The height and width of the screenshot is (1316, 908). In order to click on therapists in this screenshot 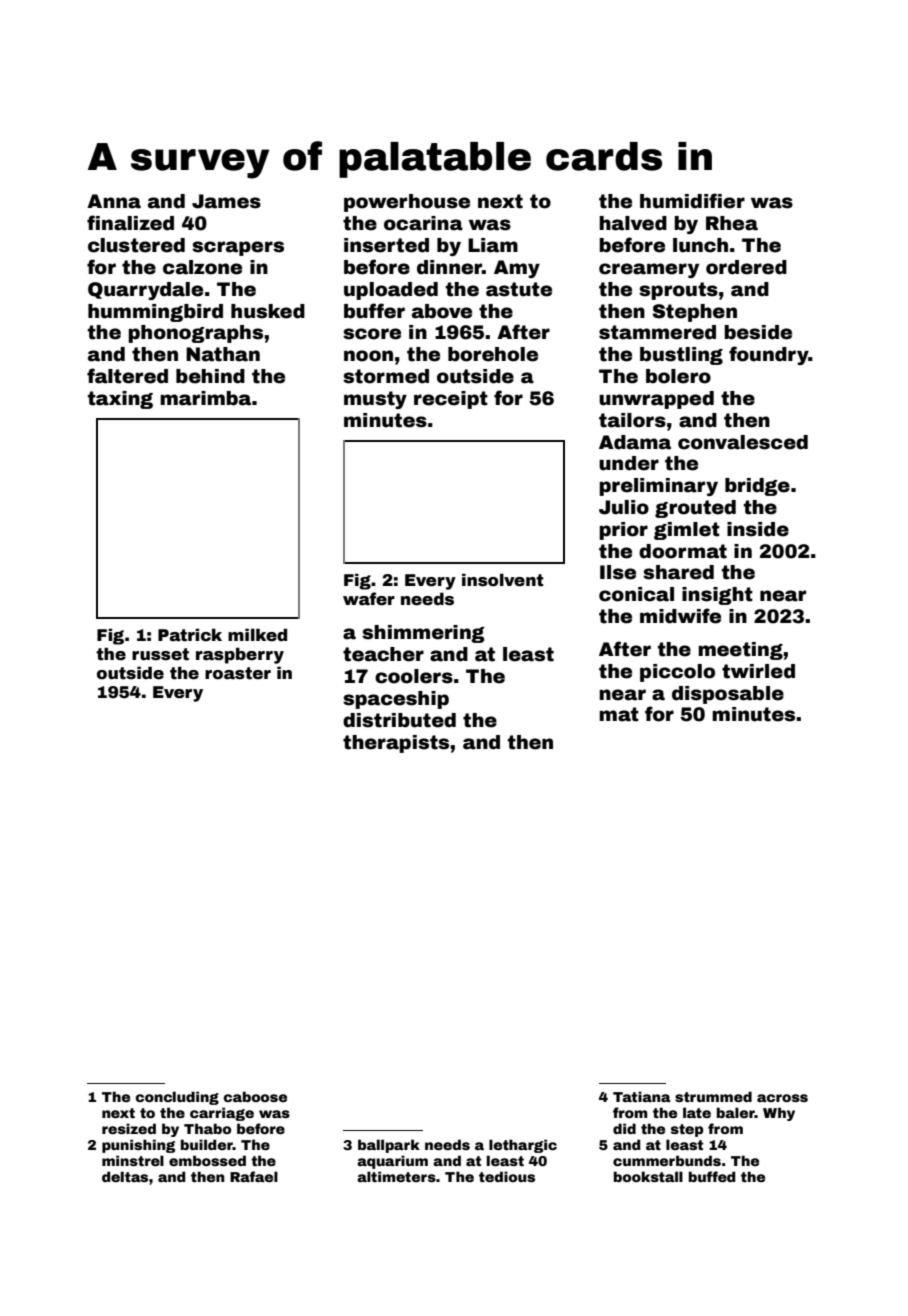, I will do `click(396, 744)`.
